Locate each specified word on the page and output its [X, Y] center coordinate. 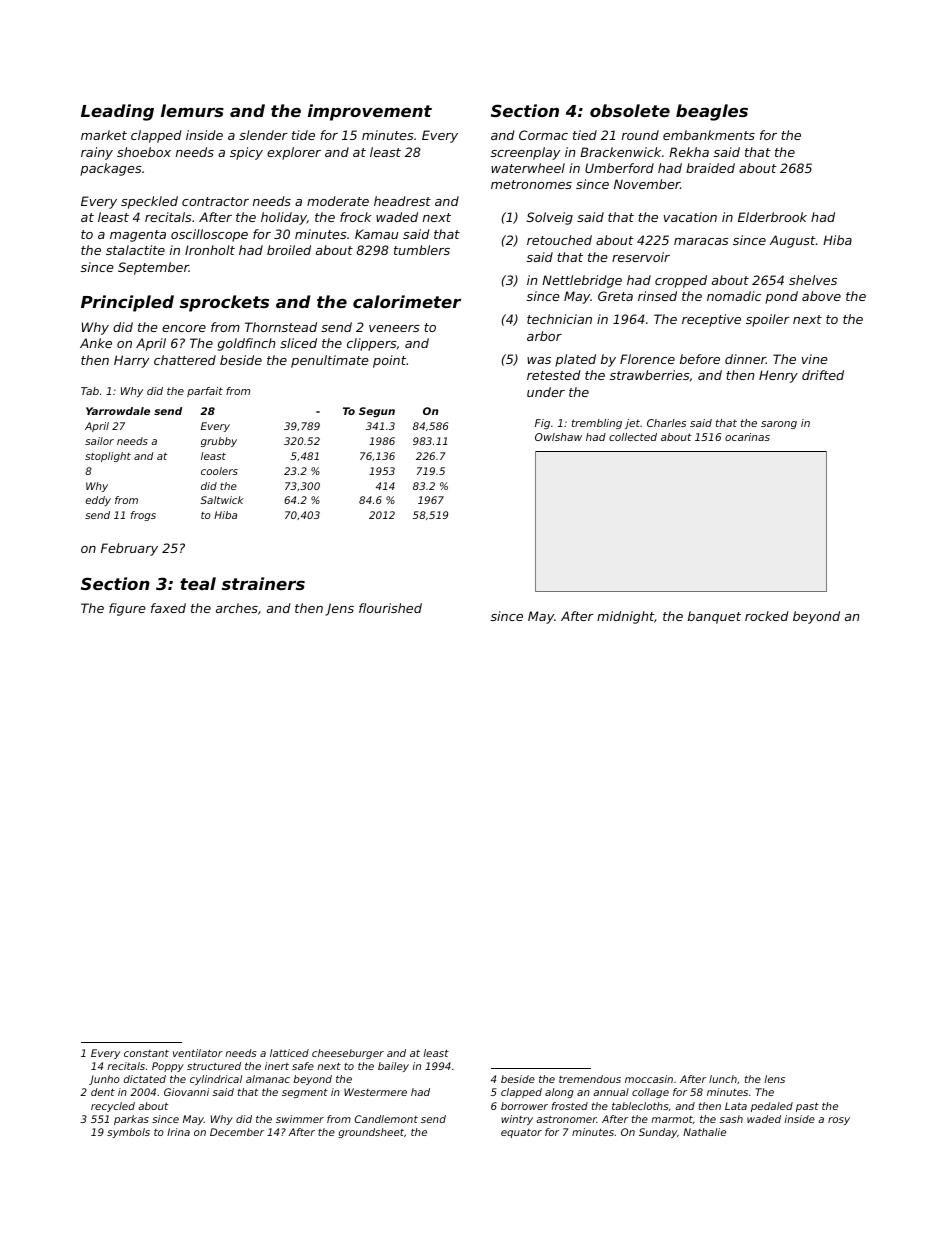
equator [521, 1133]
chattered [185, 360]
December [237, 1132]
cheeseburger [348, 1054]
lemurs [192, 110]
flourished [390, 608]
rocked [767, 616]
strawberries [650, 375]
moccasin [649, 1079]
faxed [168, 608]
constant [146, 1053]
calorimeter [407, 301]
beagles [712, 112]
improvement [370, 112]
